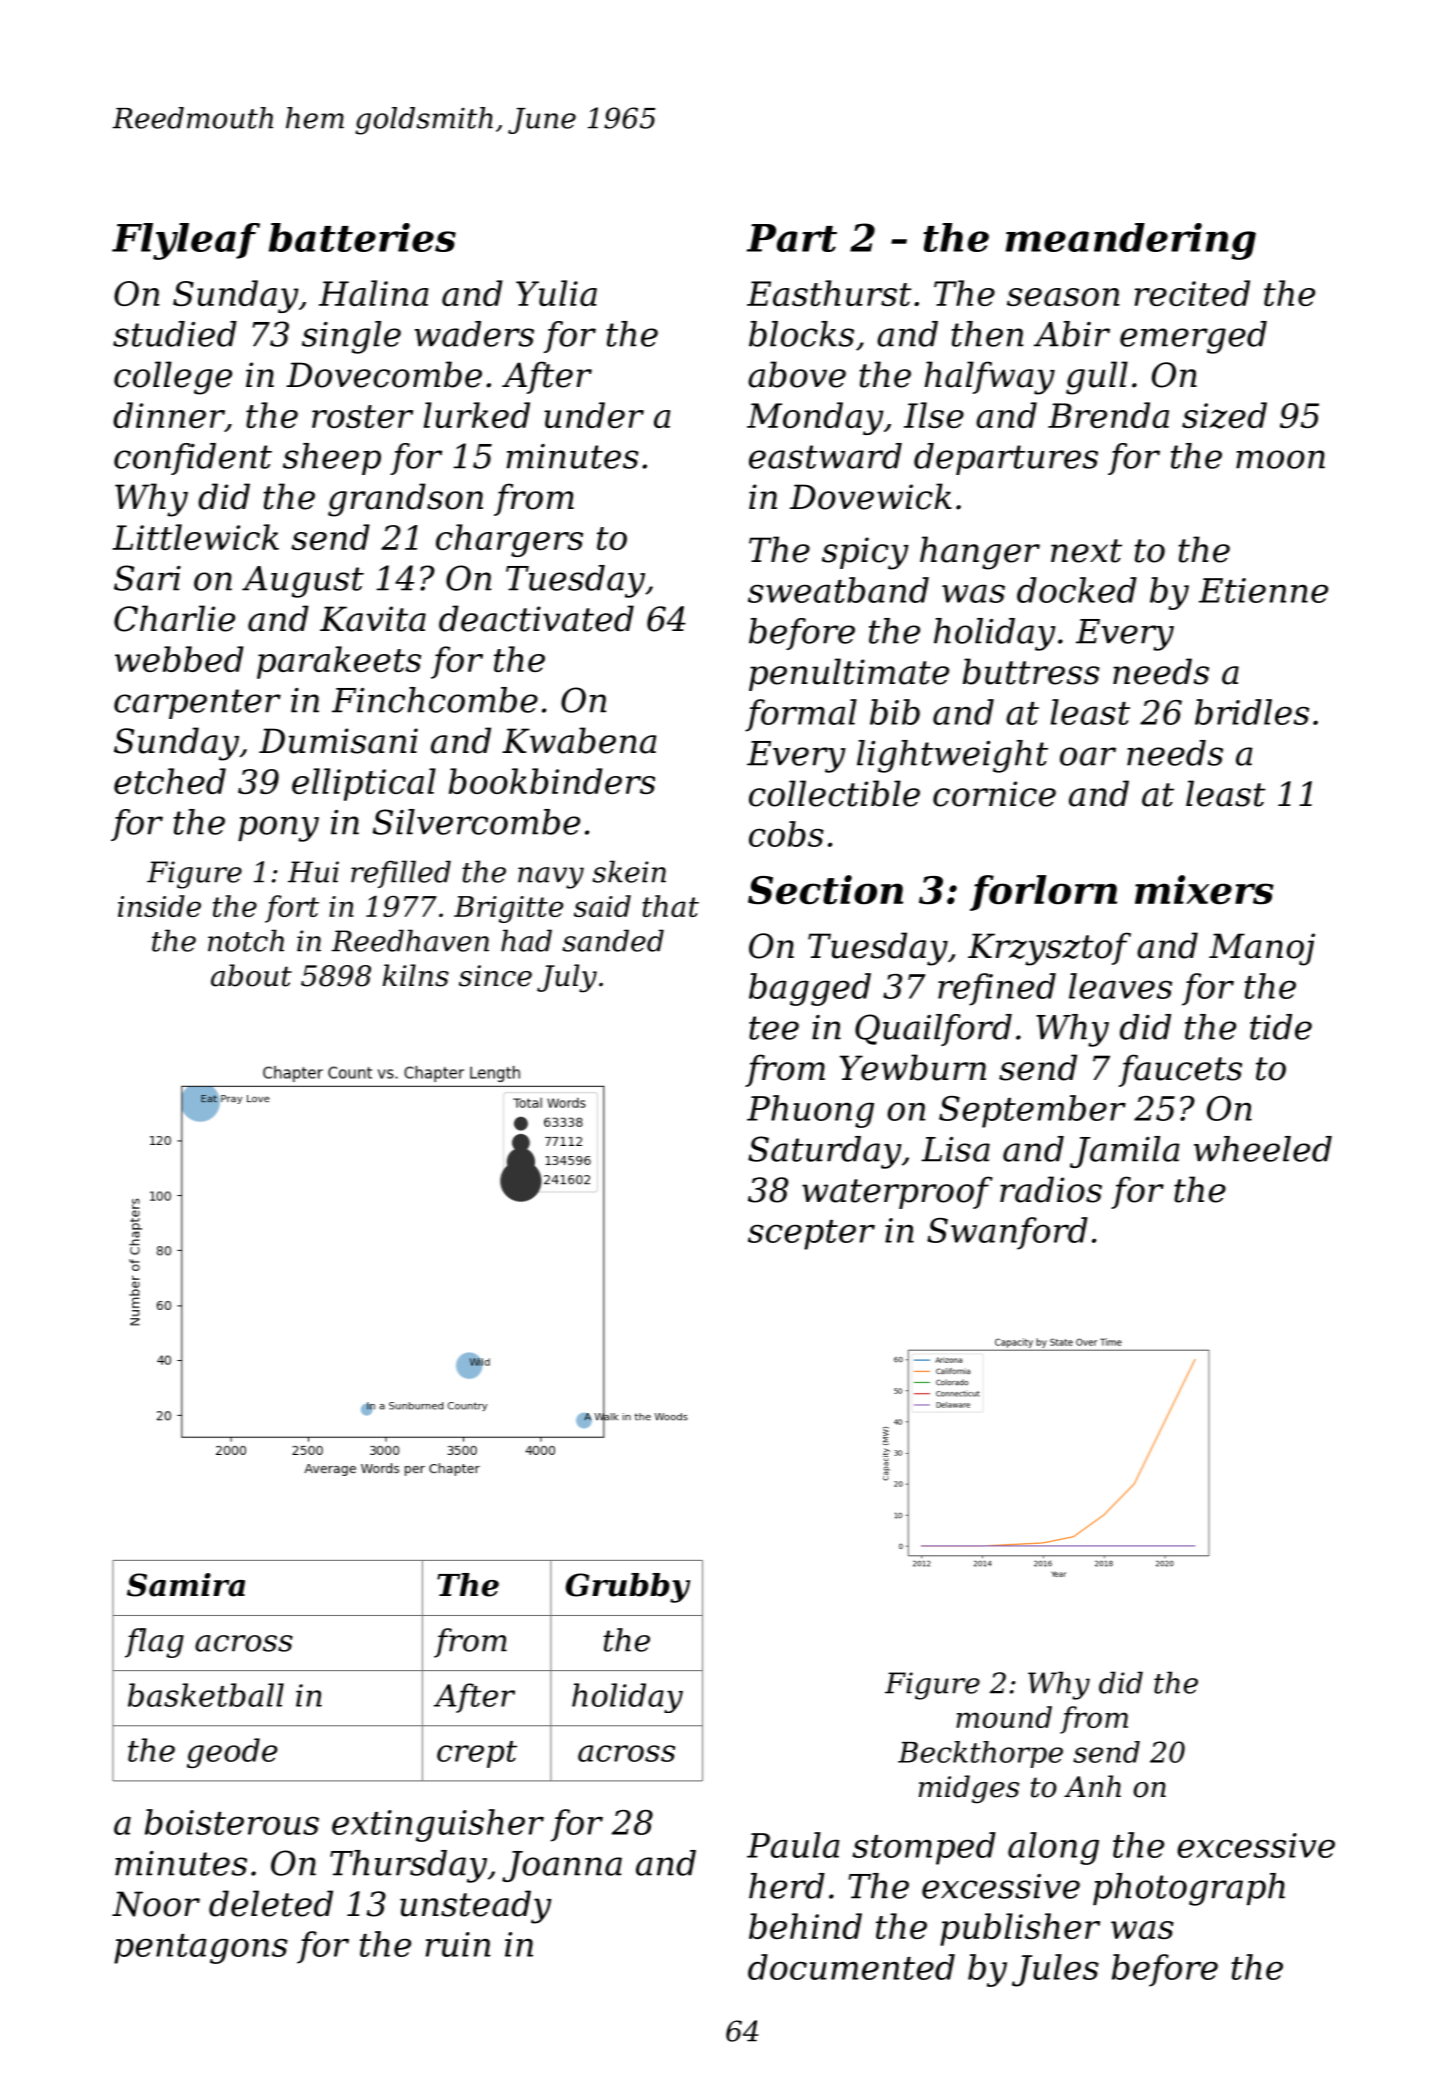 The height and width of the page is (2100, 1450). I want to click on Grubby, so click(628, 1588).
